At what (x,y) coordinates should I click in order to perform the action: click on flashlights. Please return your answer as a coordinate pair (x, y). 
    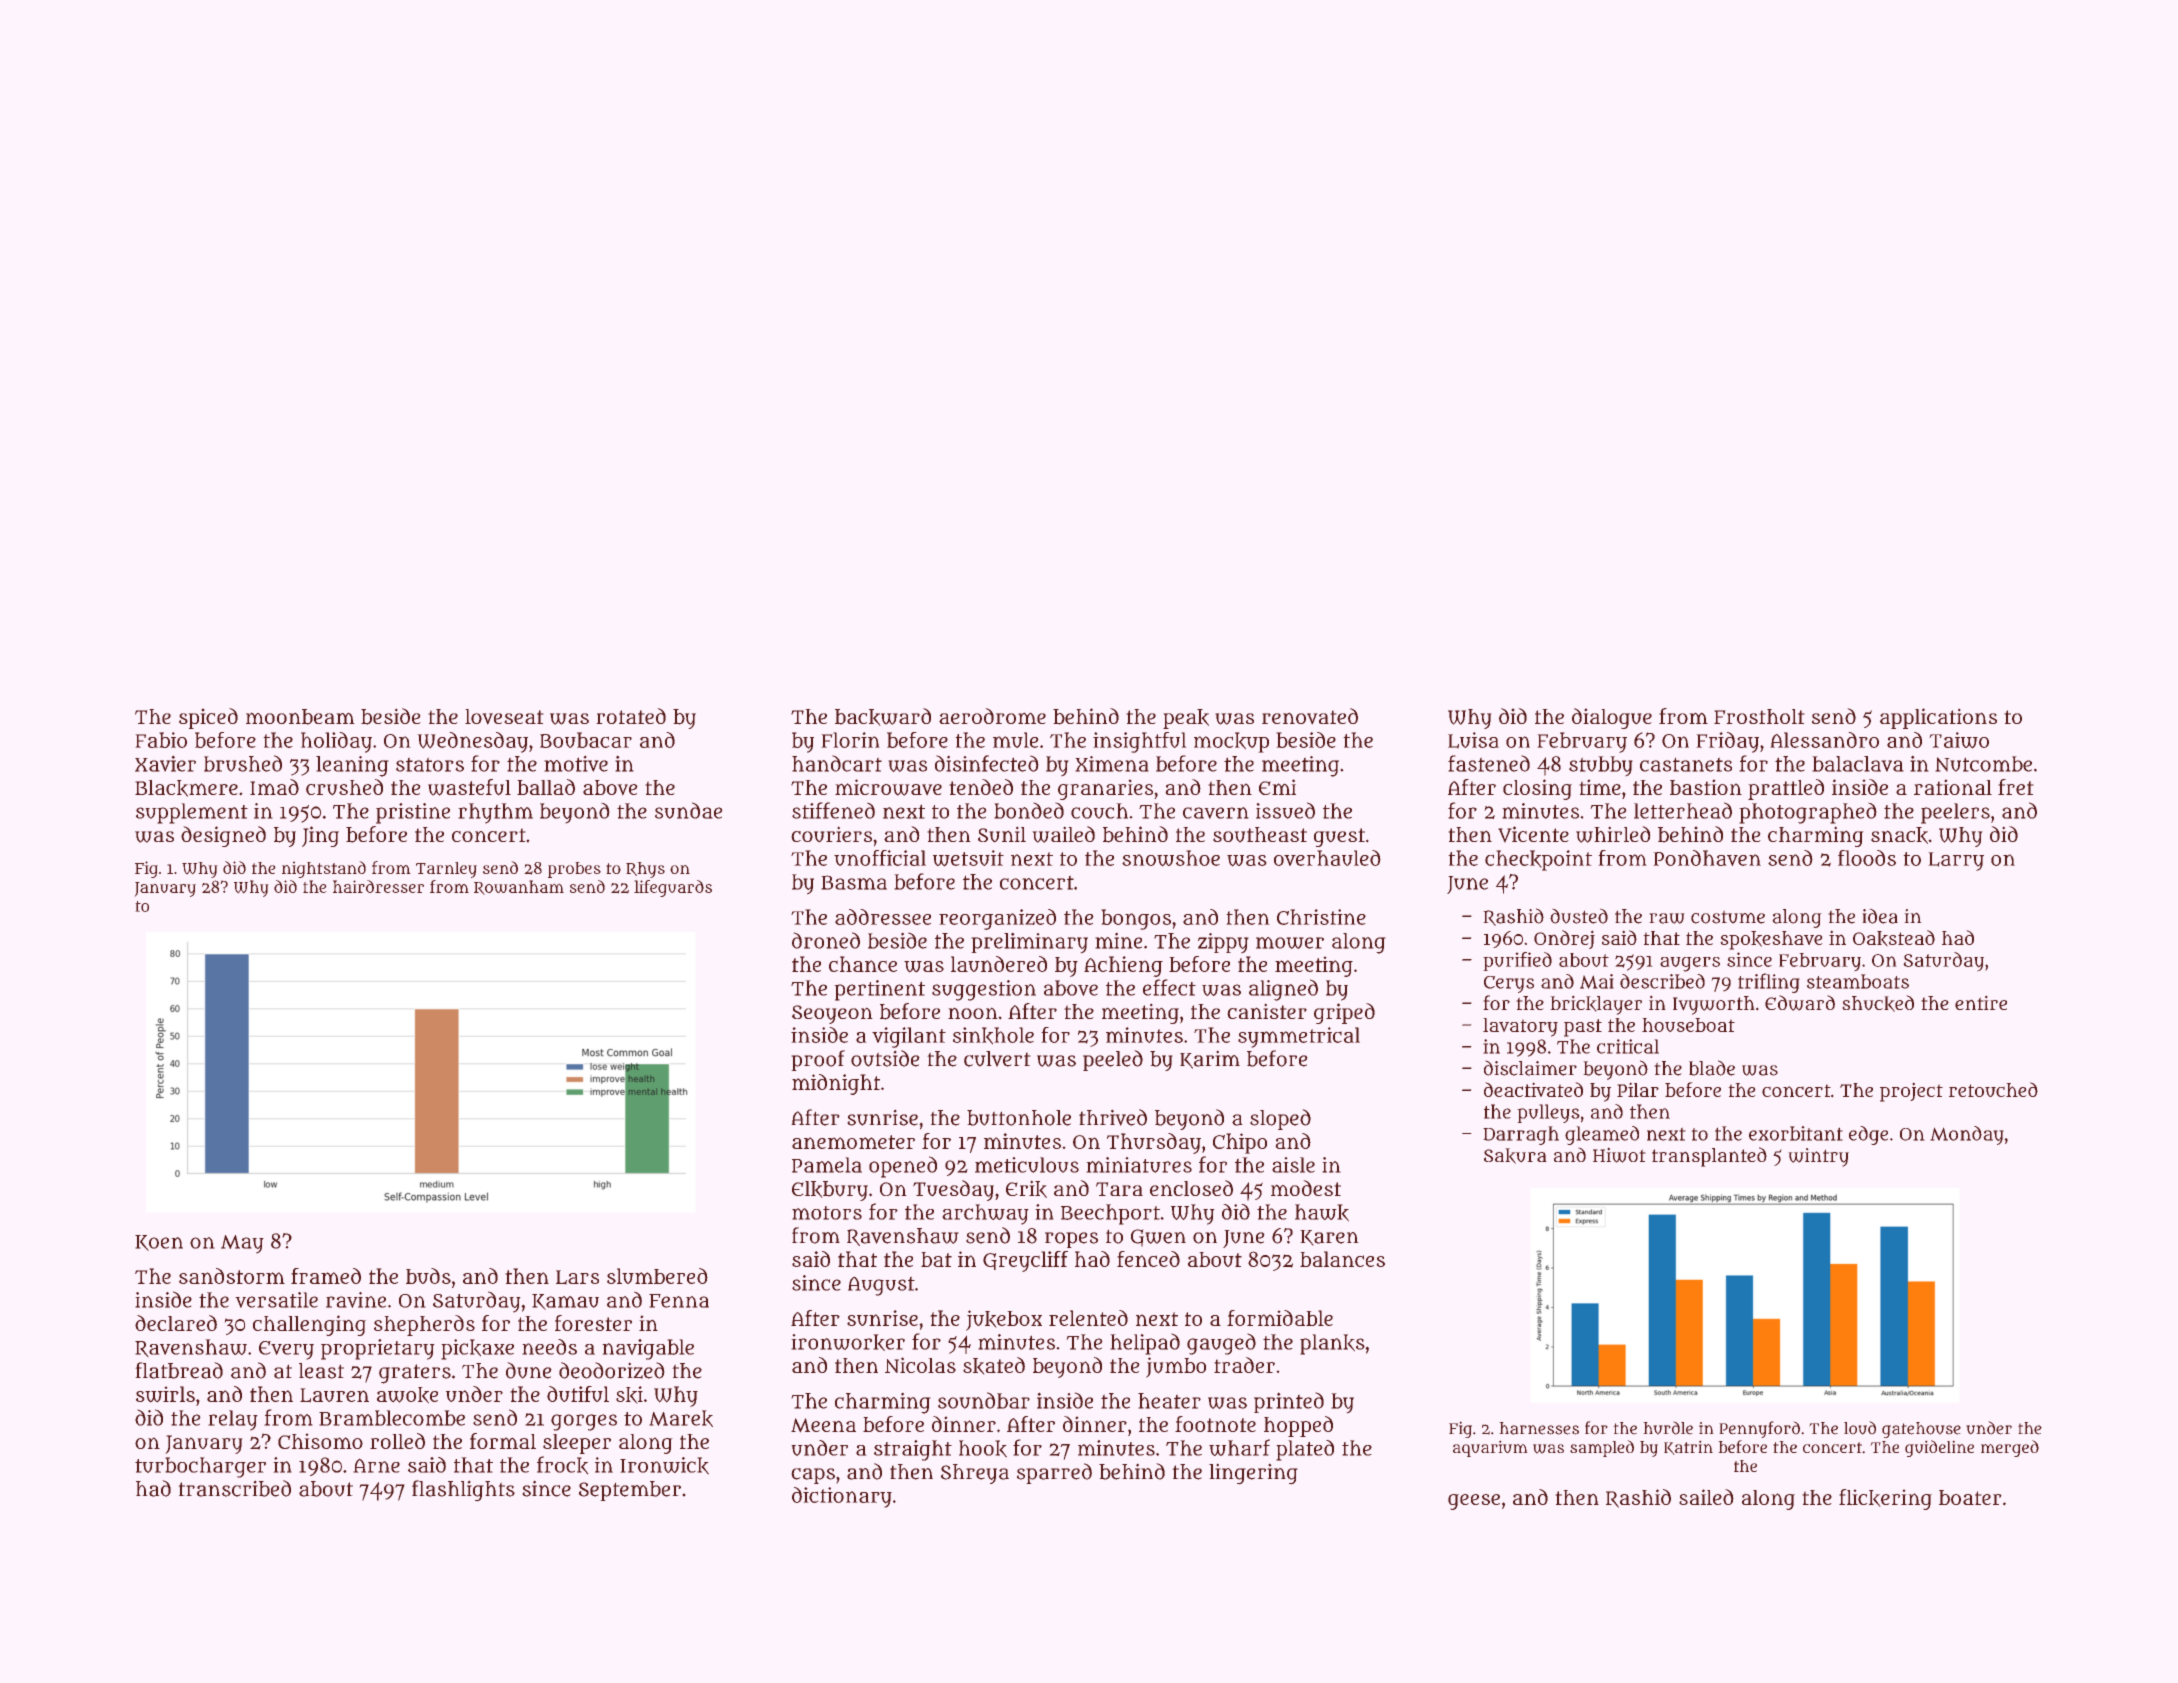
    Looking at the image, I should click on (463, 1491).
